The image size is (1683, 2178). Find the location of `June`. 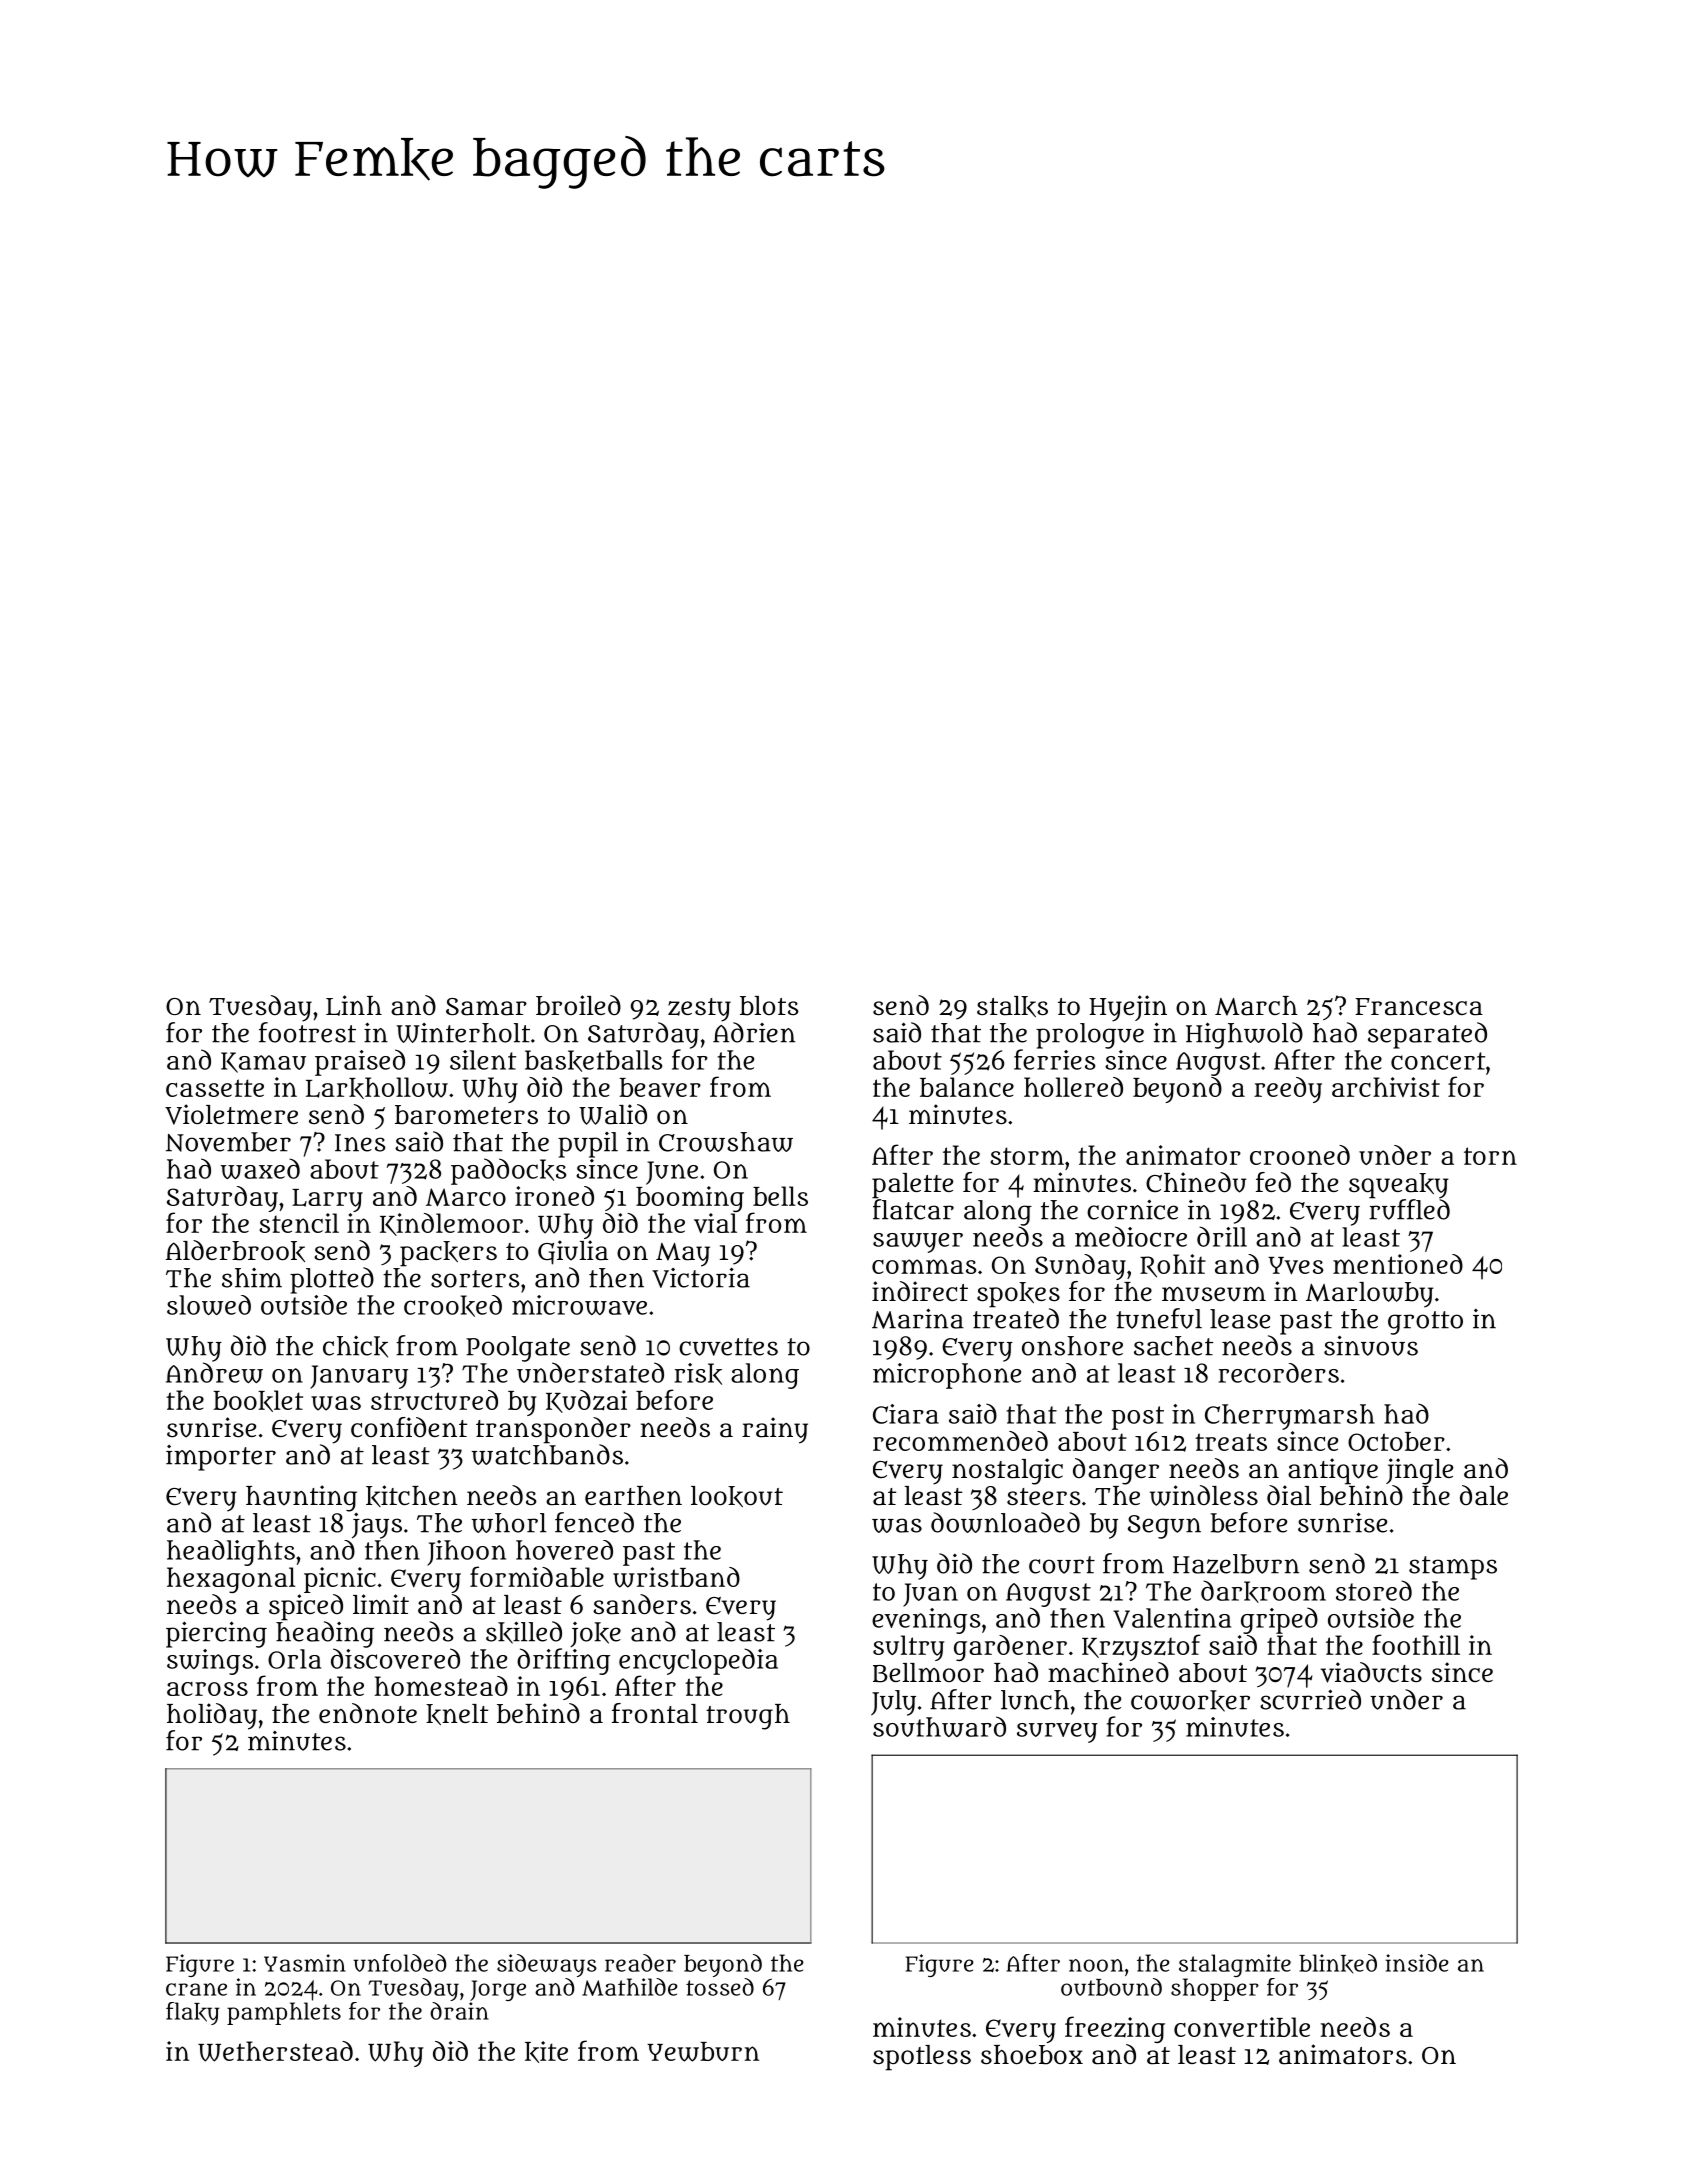

June is located at coordinates (672, 1173).
